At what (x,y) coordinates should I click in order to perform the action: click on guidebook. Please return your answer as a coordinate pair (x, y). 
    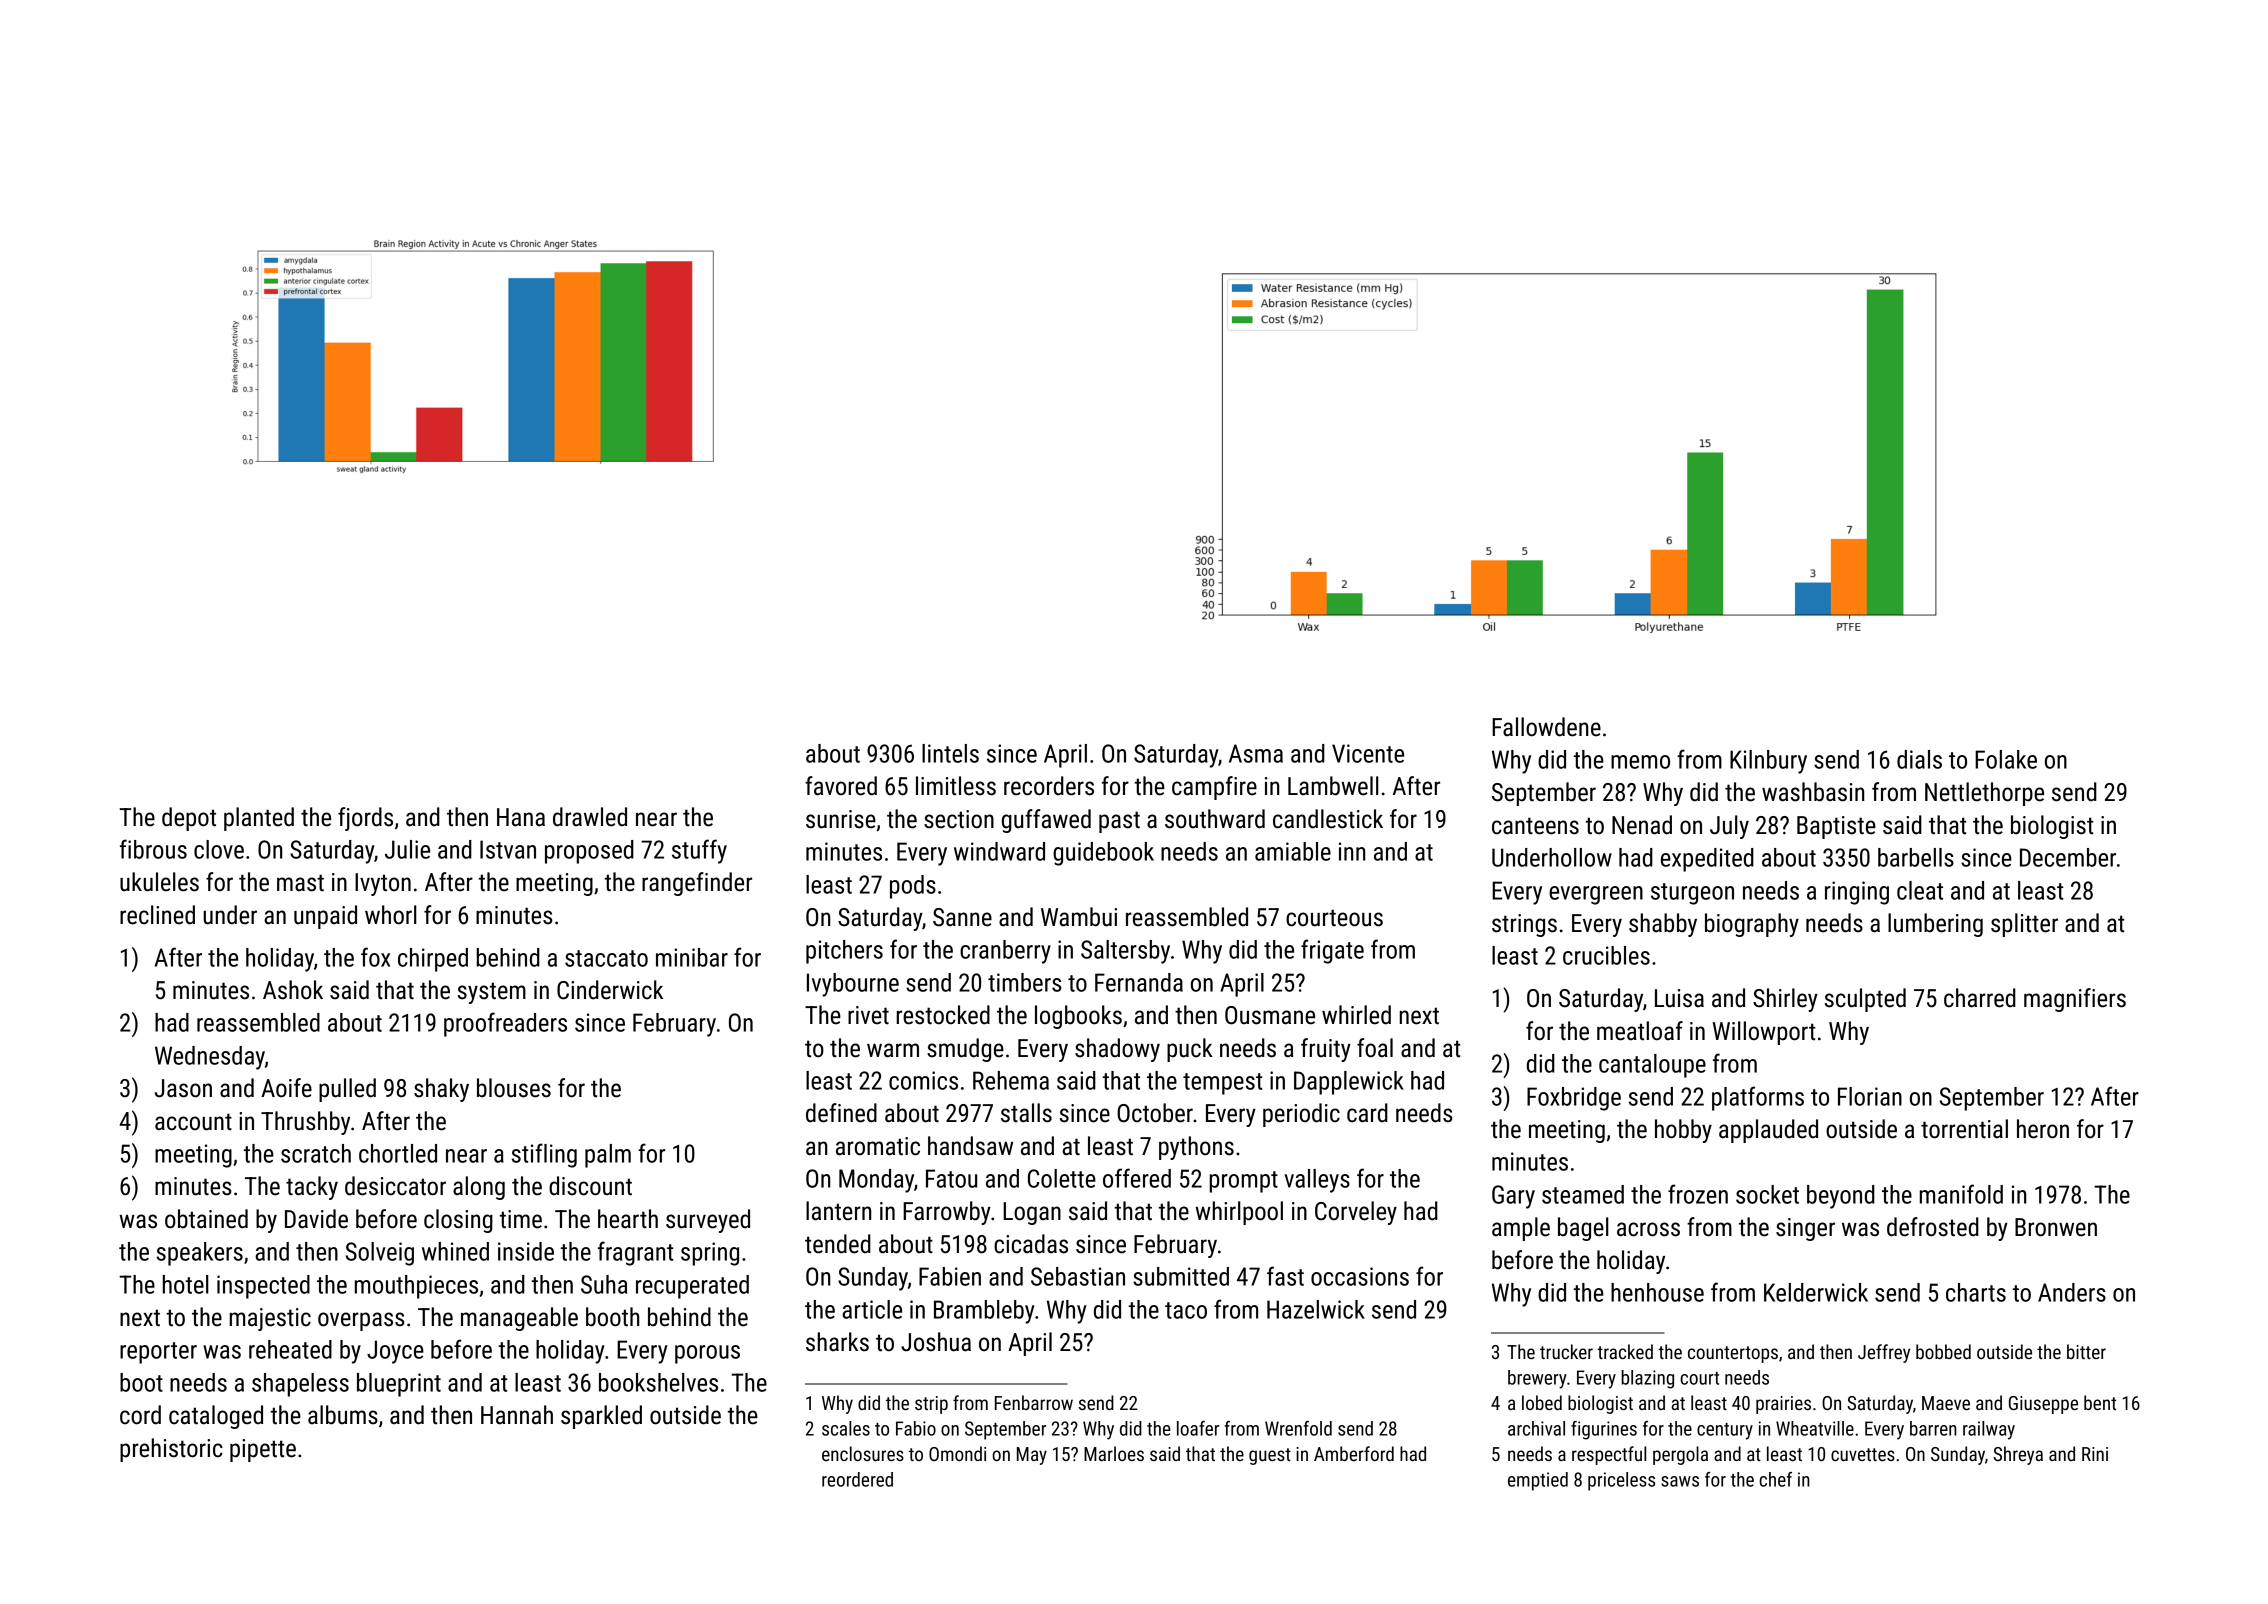
    Looking at the image, I should click on (1103, 854).
